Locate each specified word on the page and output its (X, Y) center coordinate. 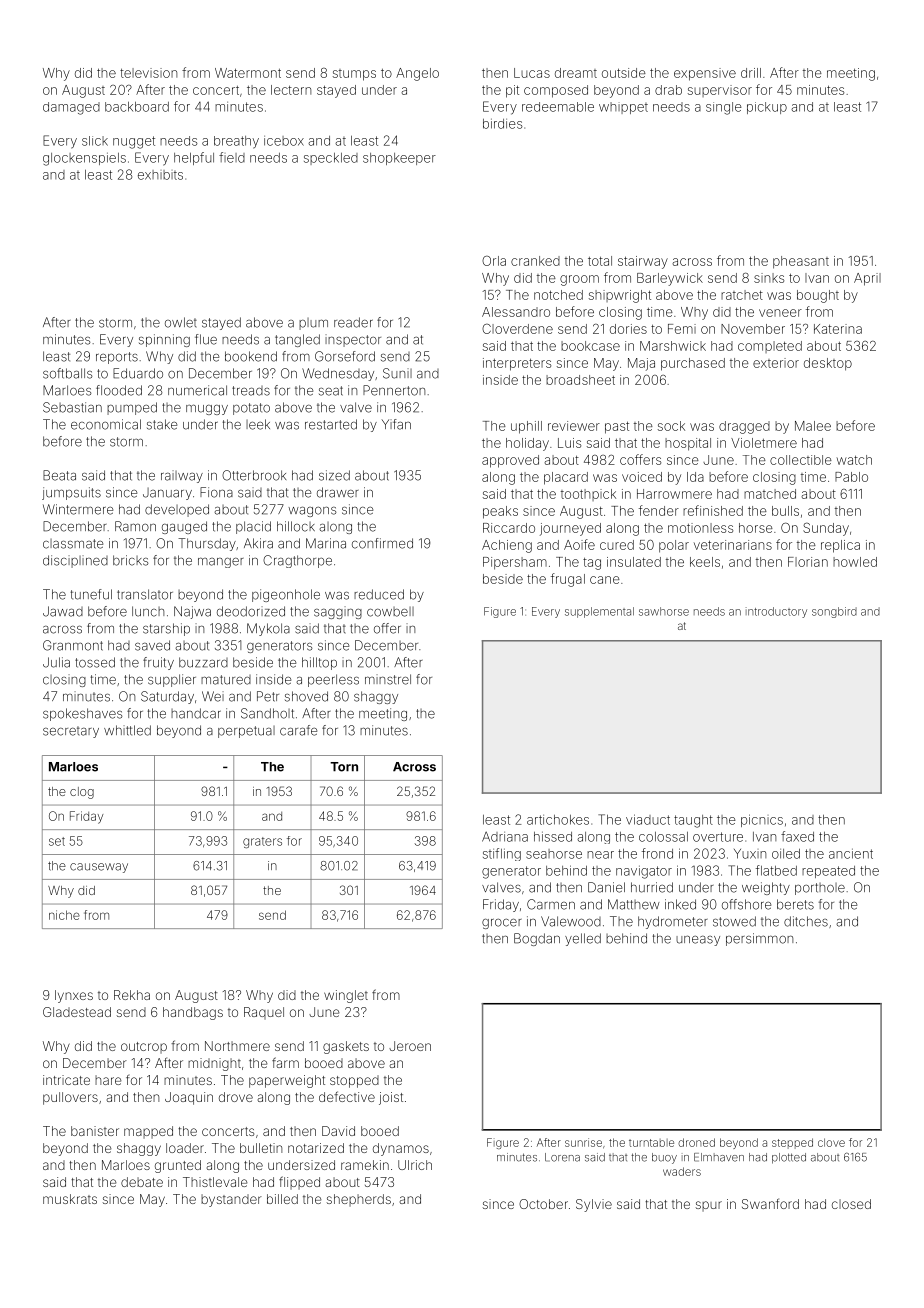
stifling (502, 854)
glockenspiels (84, 159)
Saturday (167, 697)
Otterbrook (254, 475)
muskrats (70, 1199)
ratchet (742, 295)
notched (558, 295)
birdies (503, 124)
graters (262, 842)
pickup (767, 108)
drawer (338, 492)
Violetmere (764, 443)
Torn (344, 767)
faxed (797, 836)
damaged (71, 108)
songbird (834, 612)
